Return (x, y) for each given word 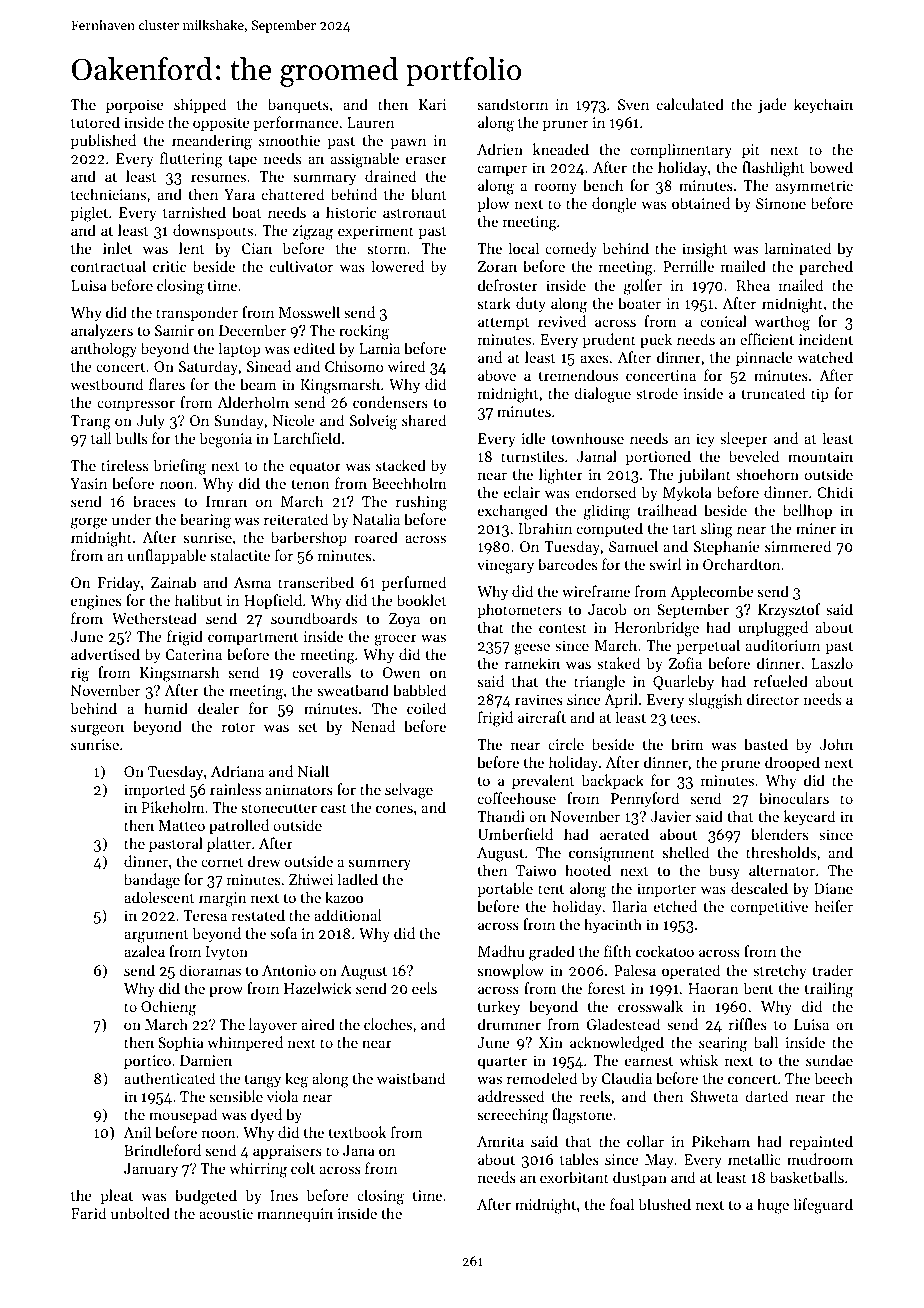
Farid (88, 1213)
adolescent (159, 897)
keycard (809, 818)
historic (351, 212)
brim (687, 744)
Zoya (404, 620)
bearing (205, 521)
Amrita (500, 1141)
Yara (239, 194)
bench (603, 185)
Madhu (501, 951)
